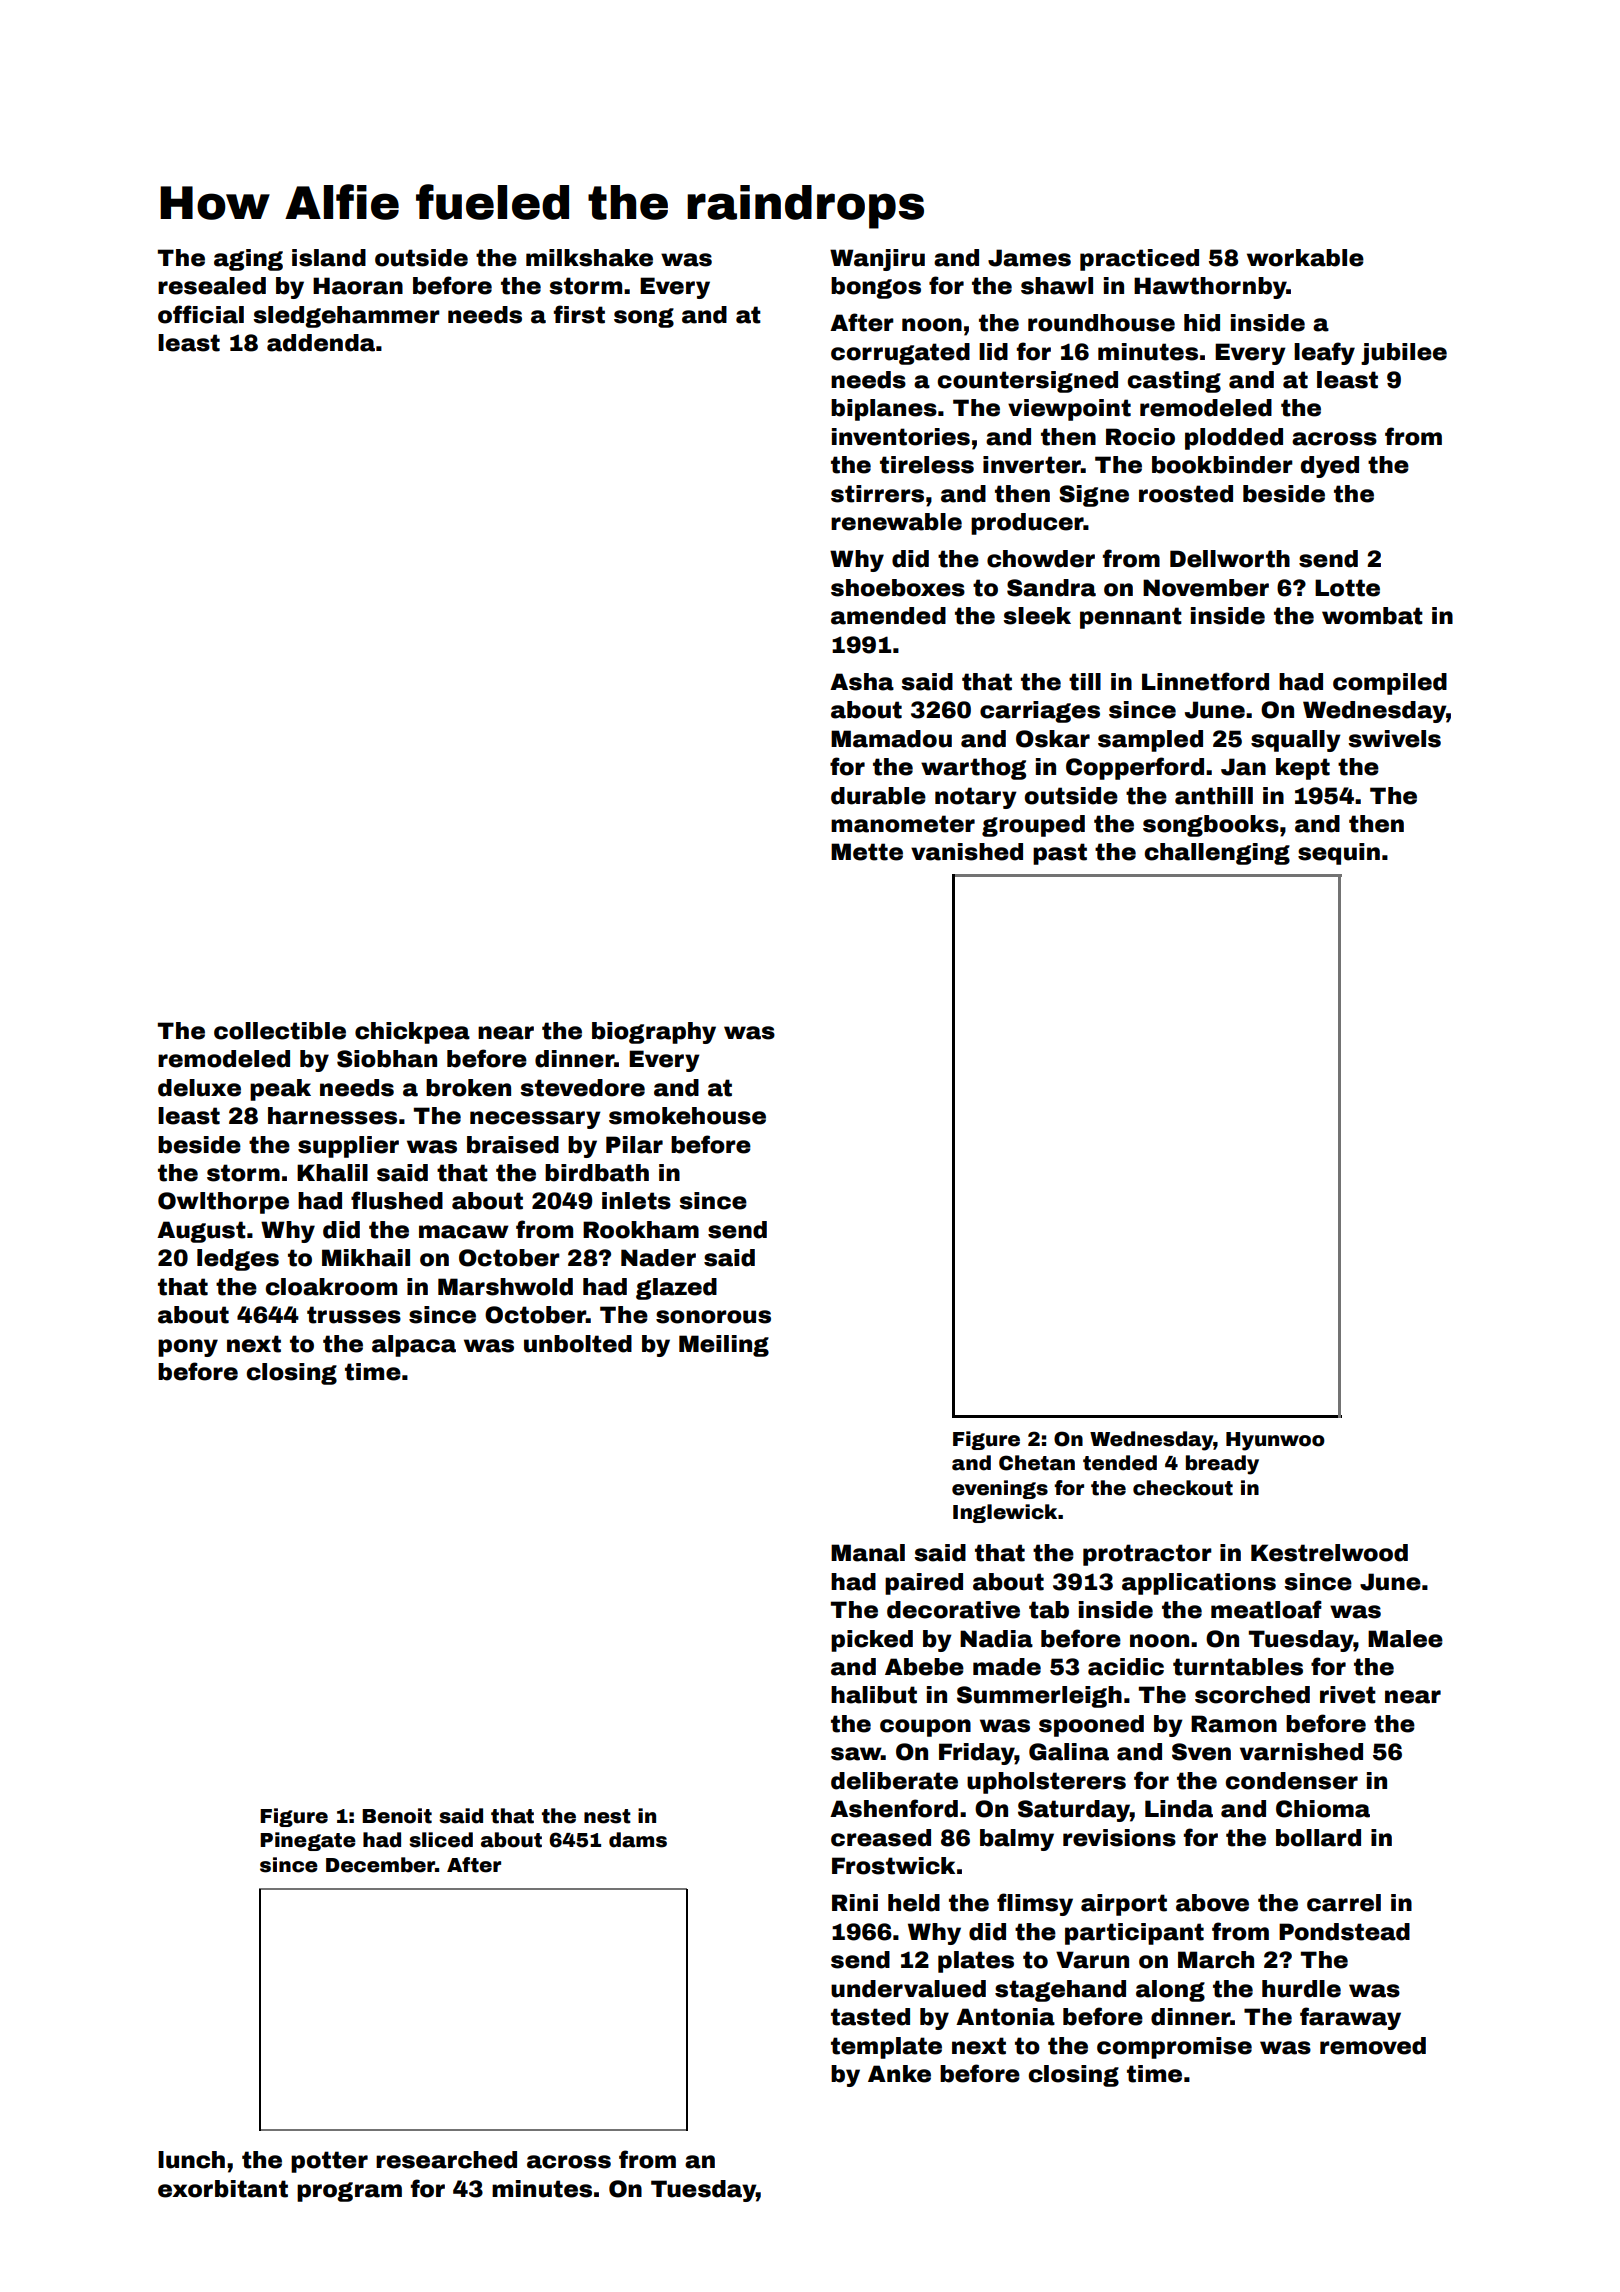 The image size is (1620, 2292). Describe the element at coordinates (223, 2189) in the screenshot. I see `exorbitant` at that location.
